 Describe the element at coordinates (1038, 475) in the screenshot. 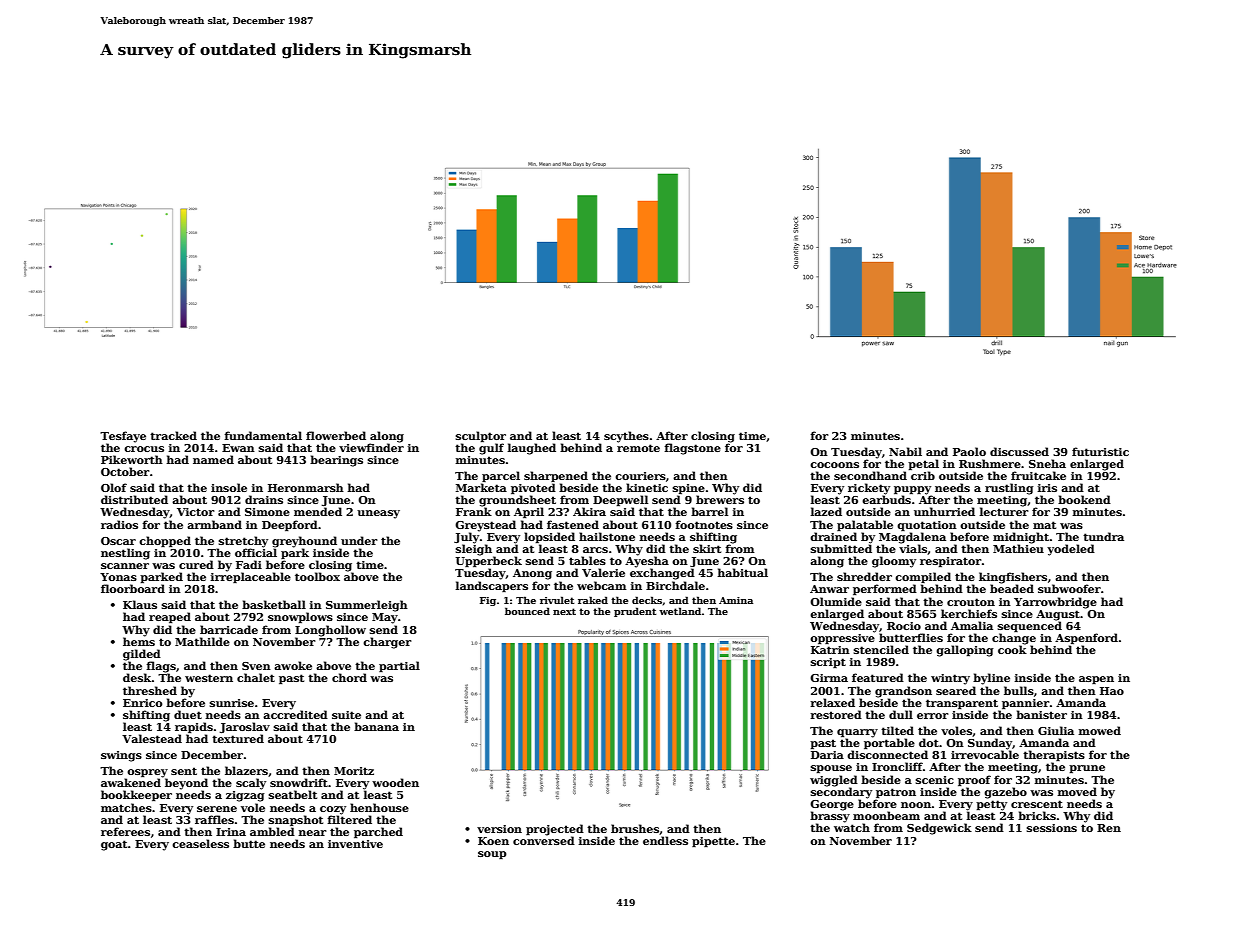

I see `fruitcake` at that location.
